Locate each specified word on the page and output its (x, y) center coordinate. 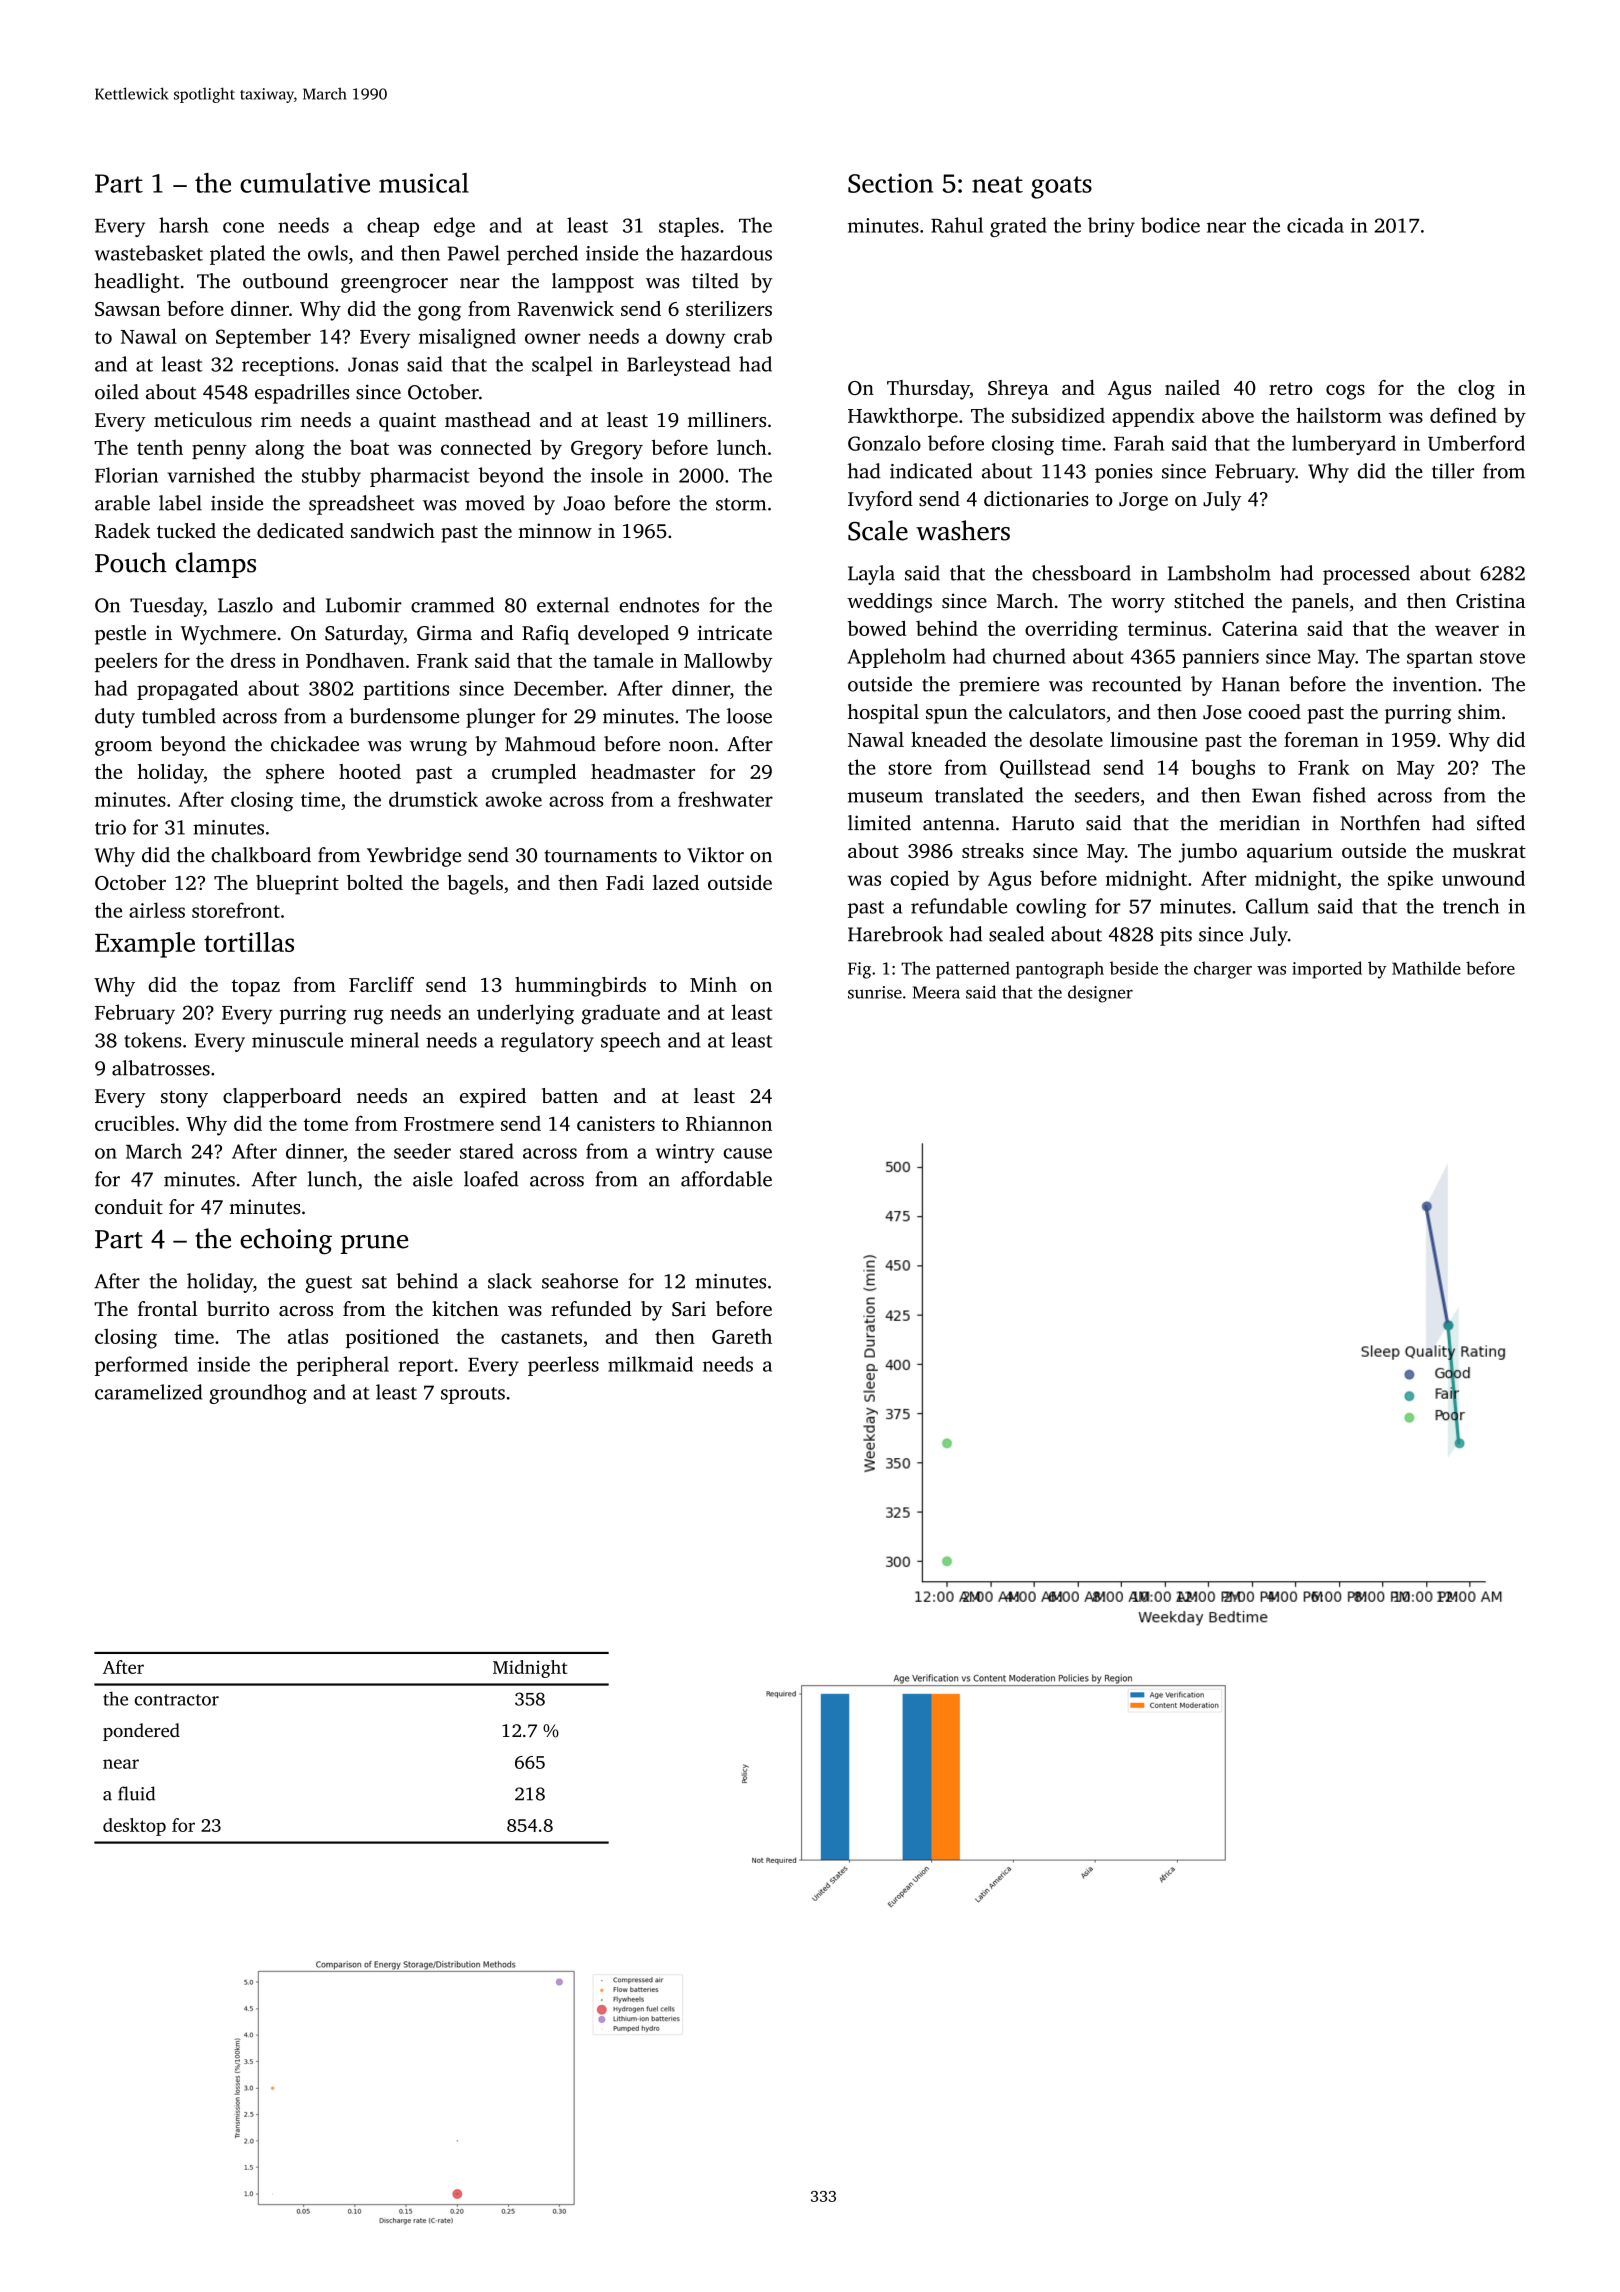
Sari (689, 1309)
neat (997, 184)
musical (424, 183)
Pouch (131, 562)
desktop (134, 1827)
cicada (1315, 225)
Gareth (742, 1336)
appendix (1153, 417)
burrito (238, 1308)
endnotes (659, 605)
